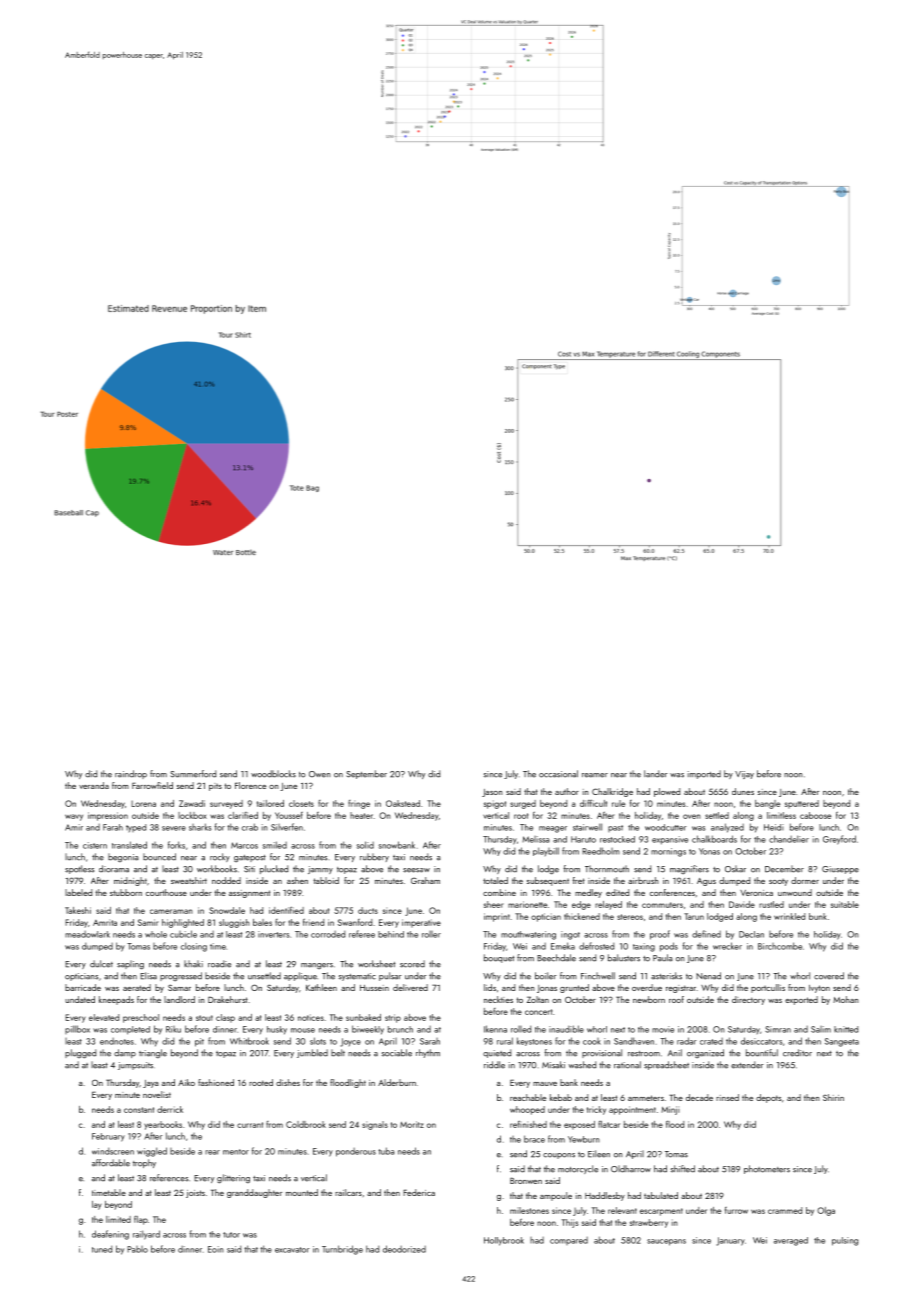 Image resolution: width=924 pixels, height=1308 pixels. What do you see at coordinates (183, 923) in the screenshot?
I see `highlighted` at bounding box center [183, 923].
